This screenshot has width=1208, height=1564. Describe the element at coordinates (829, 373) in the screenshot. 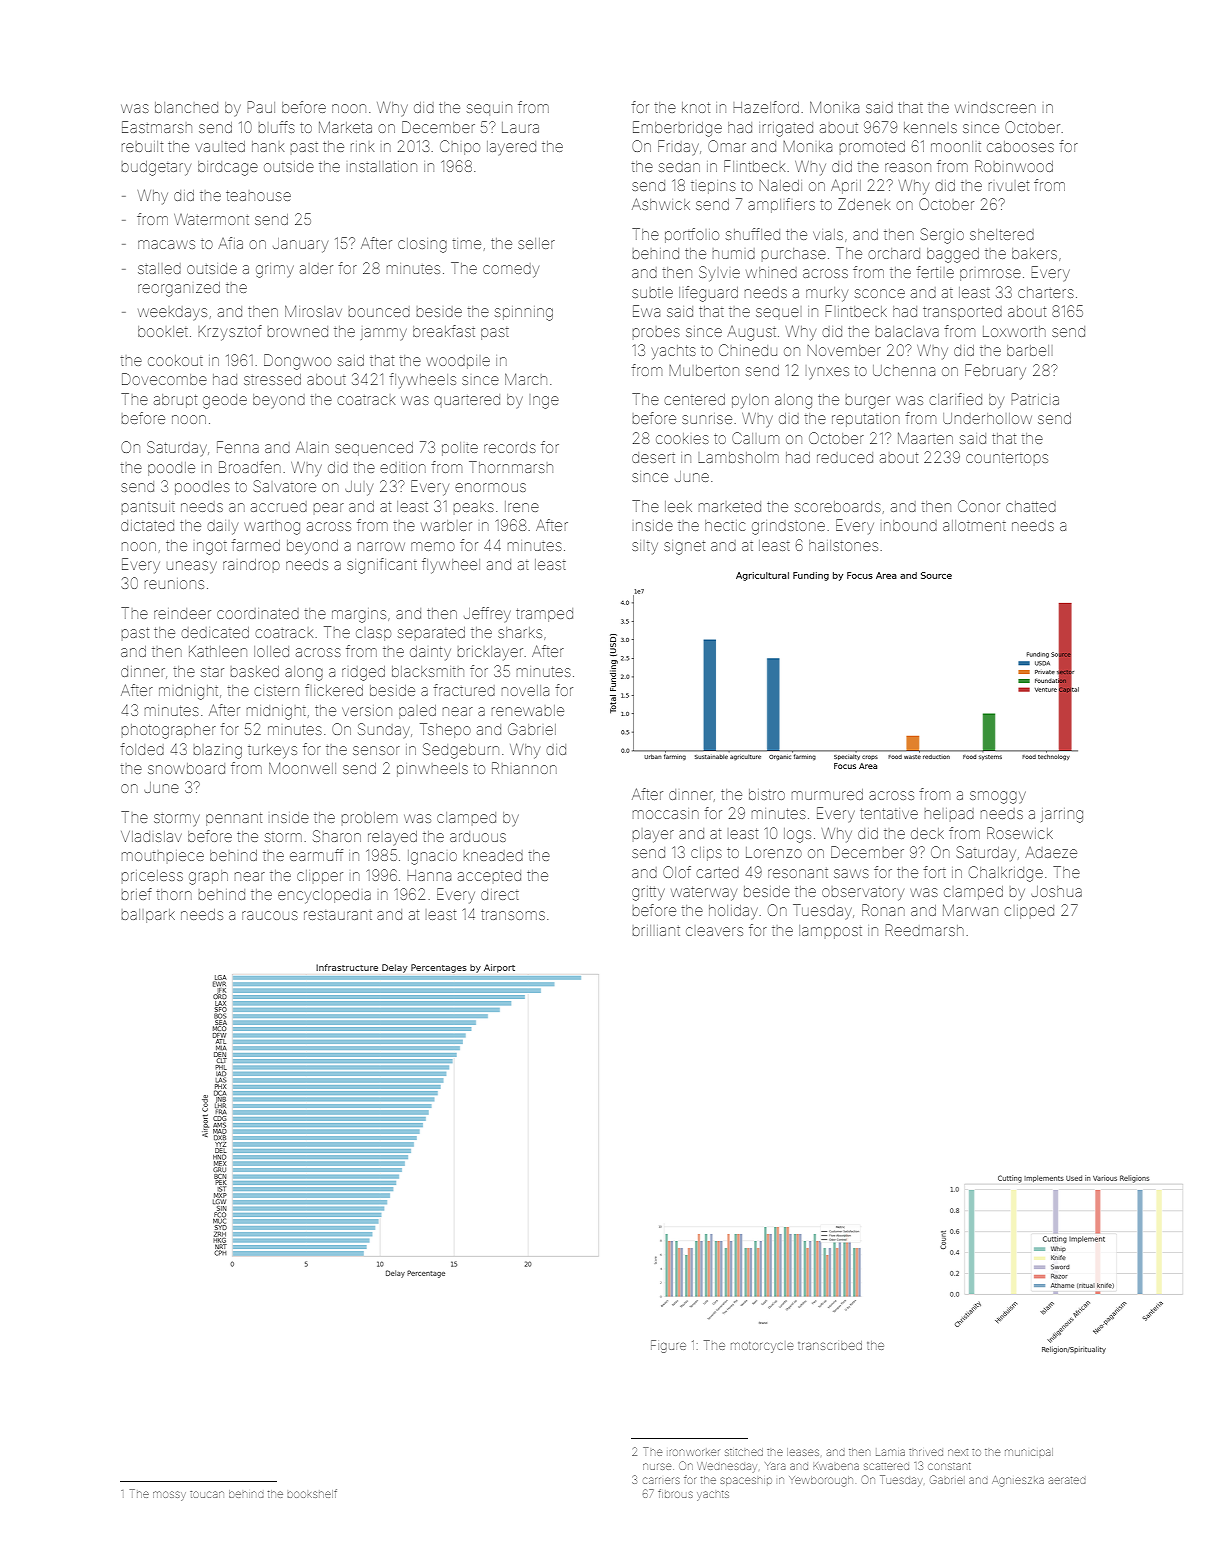

I see `lynxes` at that location.
